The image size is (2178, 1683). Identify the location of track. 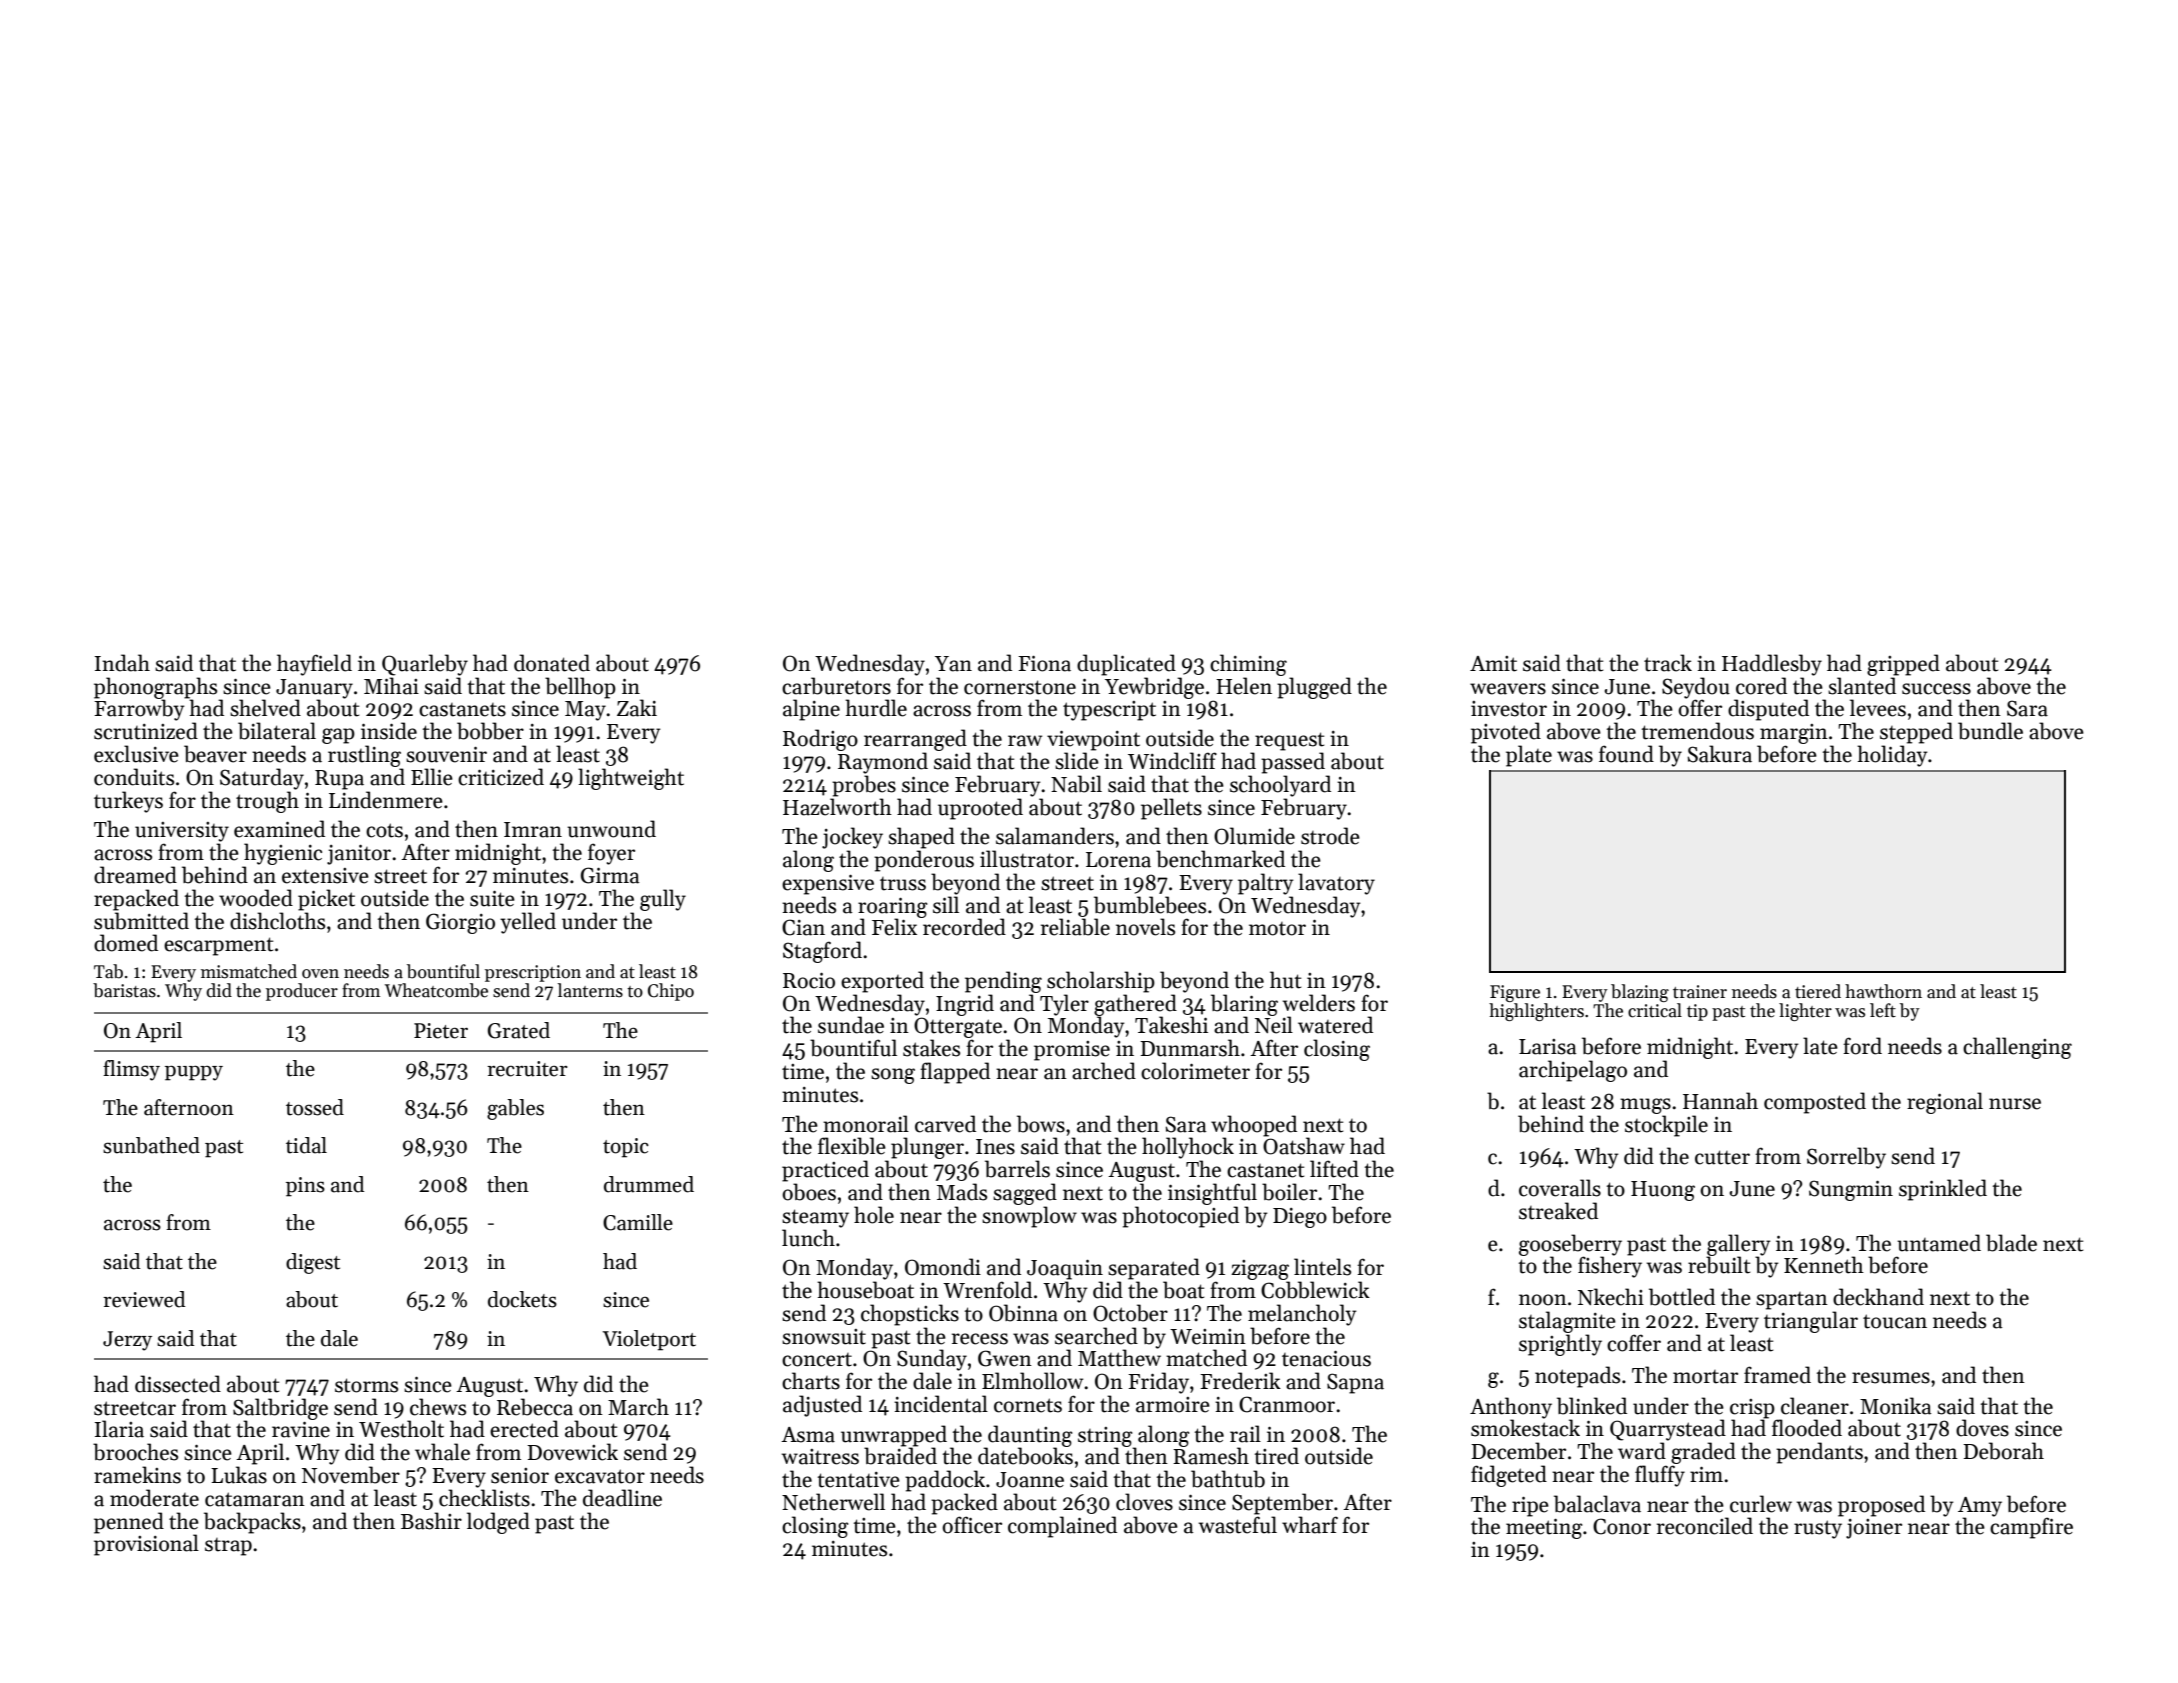
(1668, 663).
